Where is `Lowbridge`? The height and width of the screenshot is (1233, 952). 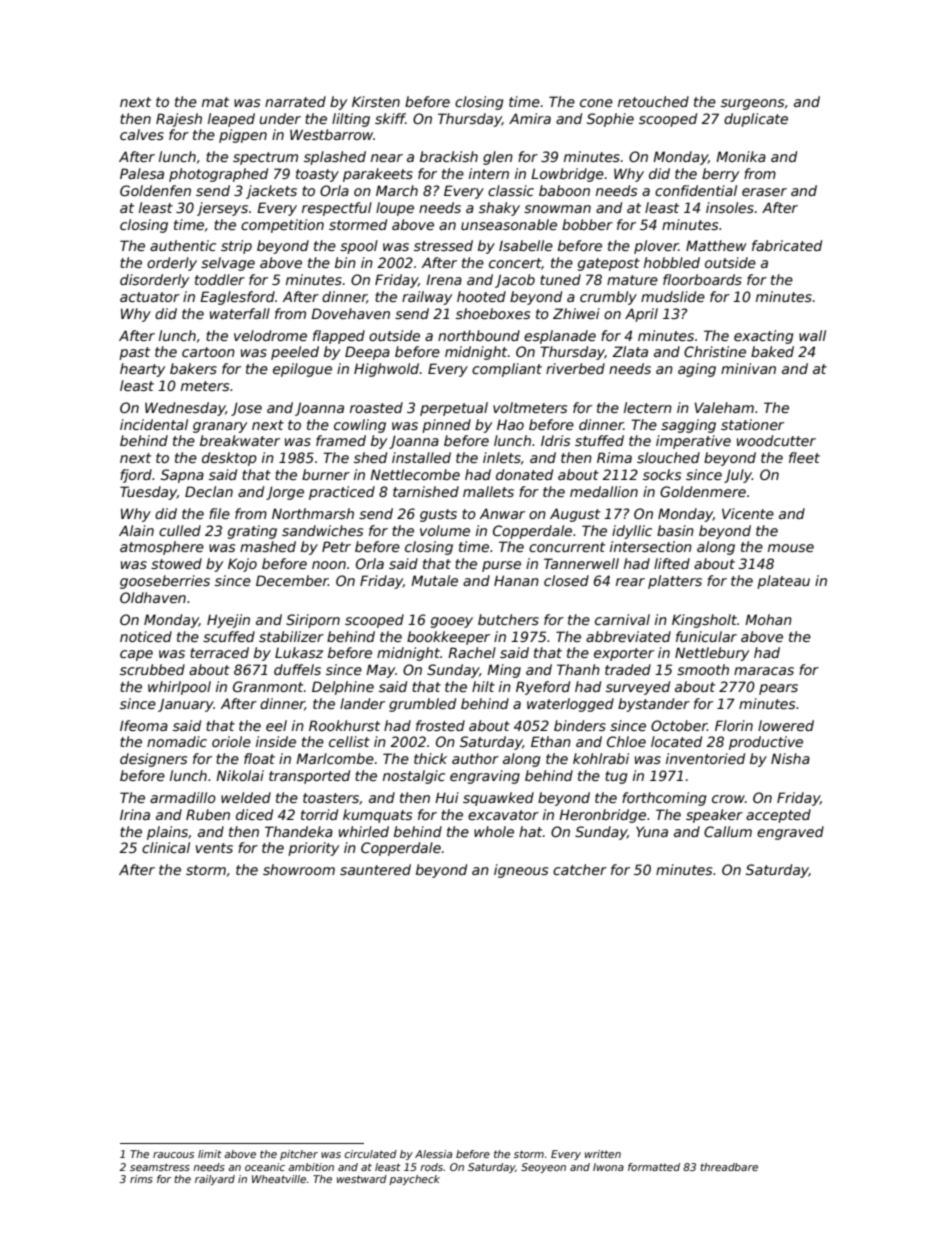
Lowbridge is located at coordinates (567, 175).
